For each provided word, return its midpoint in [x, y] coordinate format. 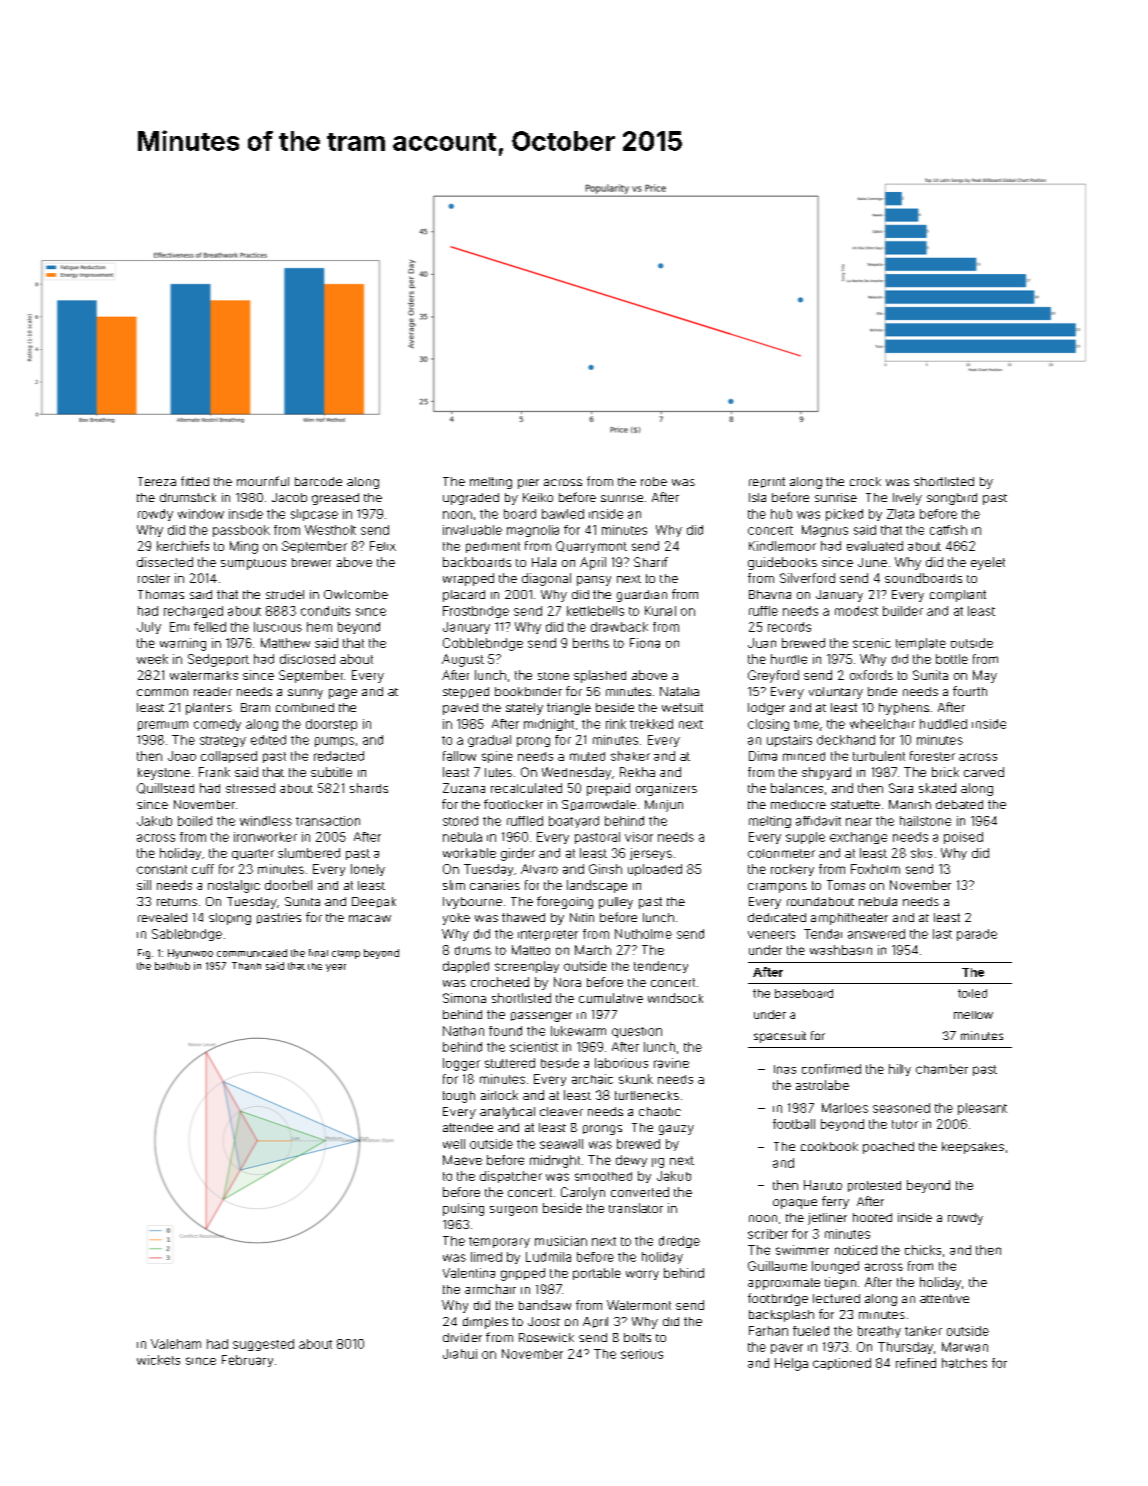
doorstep [331, 725]
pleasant [982, 1109]
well [454, 1144]
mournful [263, 481]
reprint [767, 482]
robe [654, 481]
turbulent [879, 756]
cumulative [611, 998]
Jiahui [460, 1354]
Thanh [246, 966]
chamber [942, 1069]
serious [642, 1354]
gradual [489, 741]
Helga [791, 1364]
